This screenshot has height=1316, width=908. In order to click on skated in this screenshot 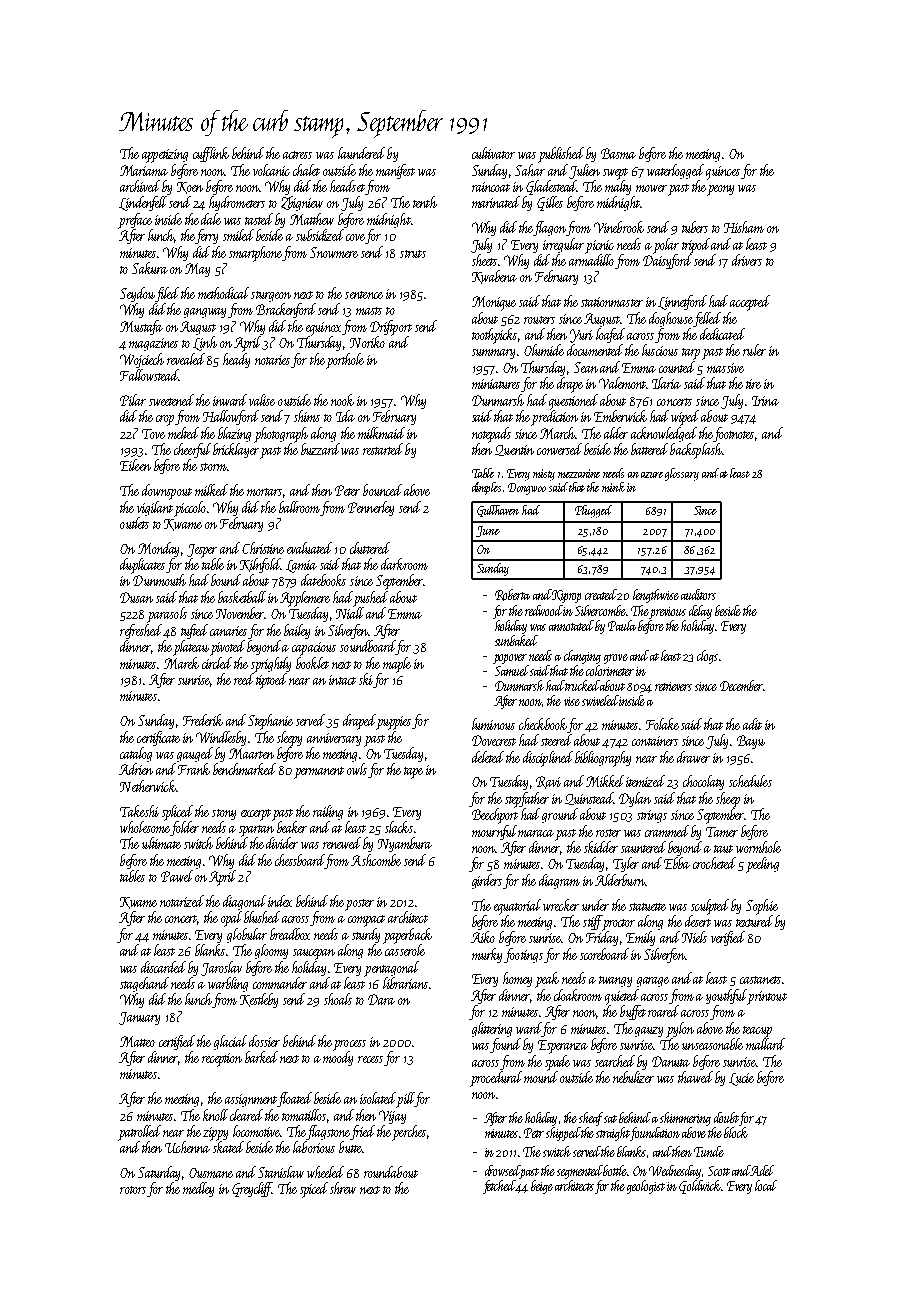, I will do `click(228, 1147)`.
